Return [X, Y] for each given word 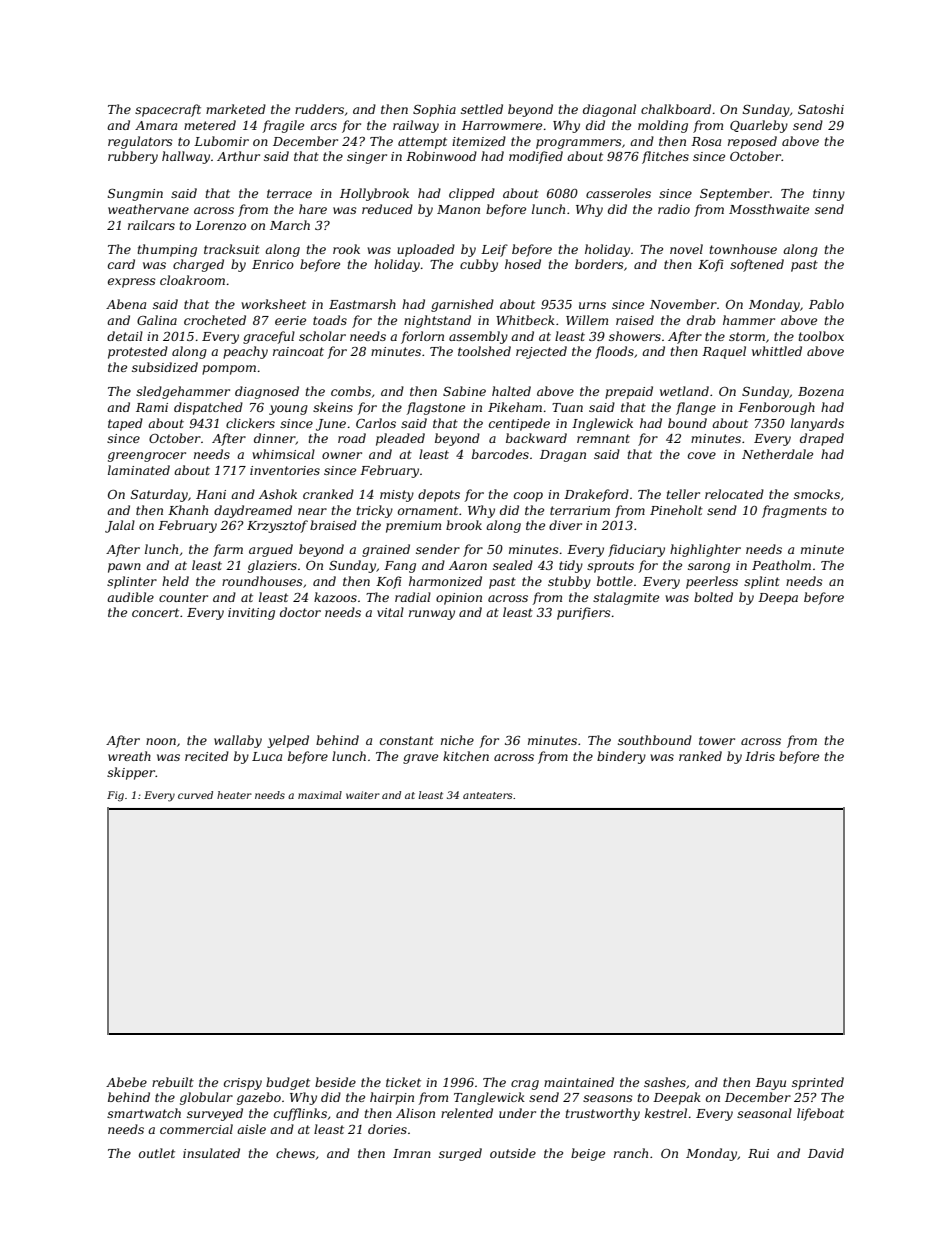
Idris [760, 756]
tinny [829, 195]
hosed [523, 264]
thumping [167, 250]
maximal [320, 795]
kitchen [466, 756]
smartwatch [144, 1113]
